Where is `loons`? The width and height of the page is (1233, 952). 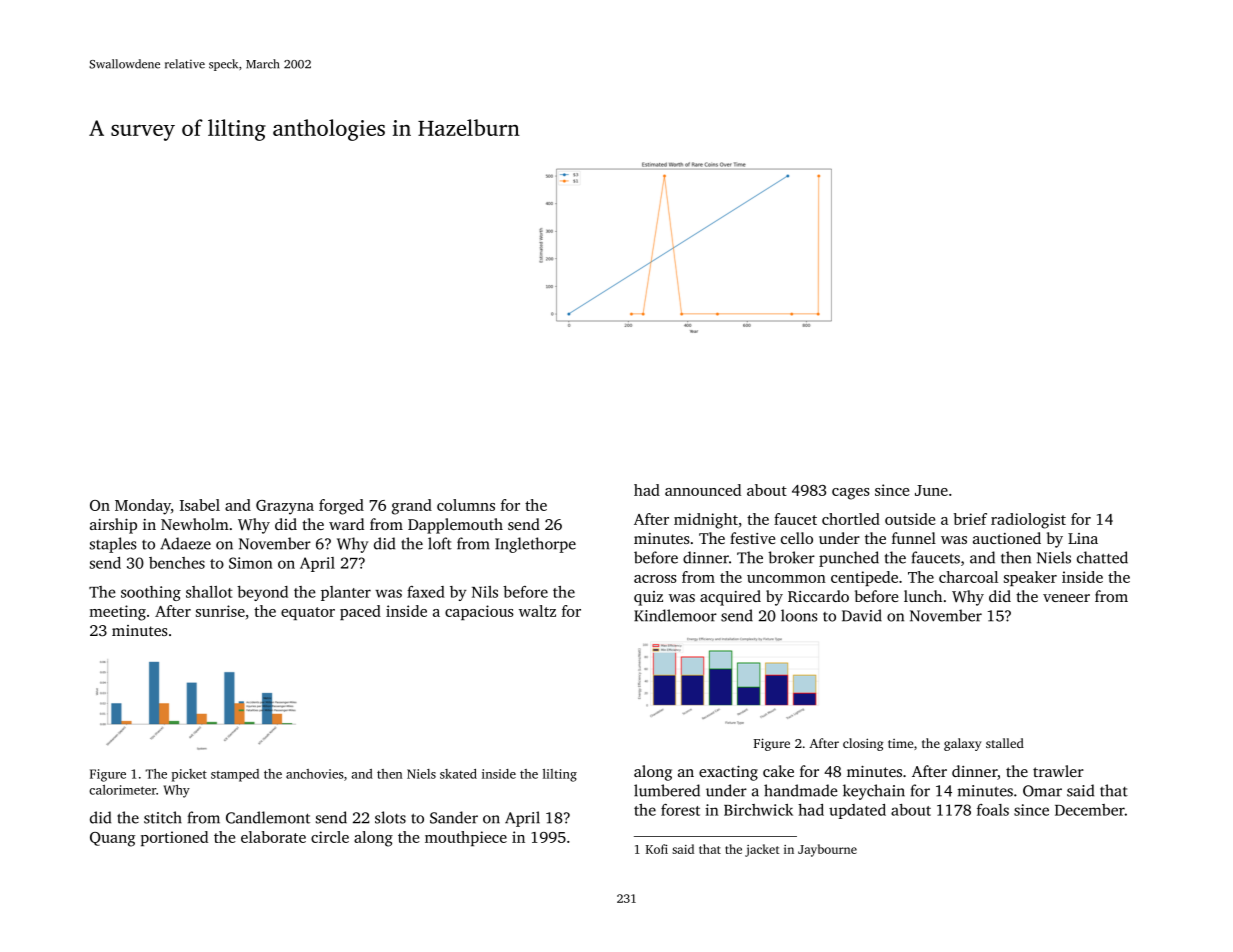
loons is located at coordinates (799, 615).
